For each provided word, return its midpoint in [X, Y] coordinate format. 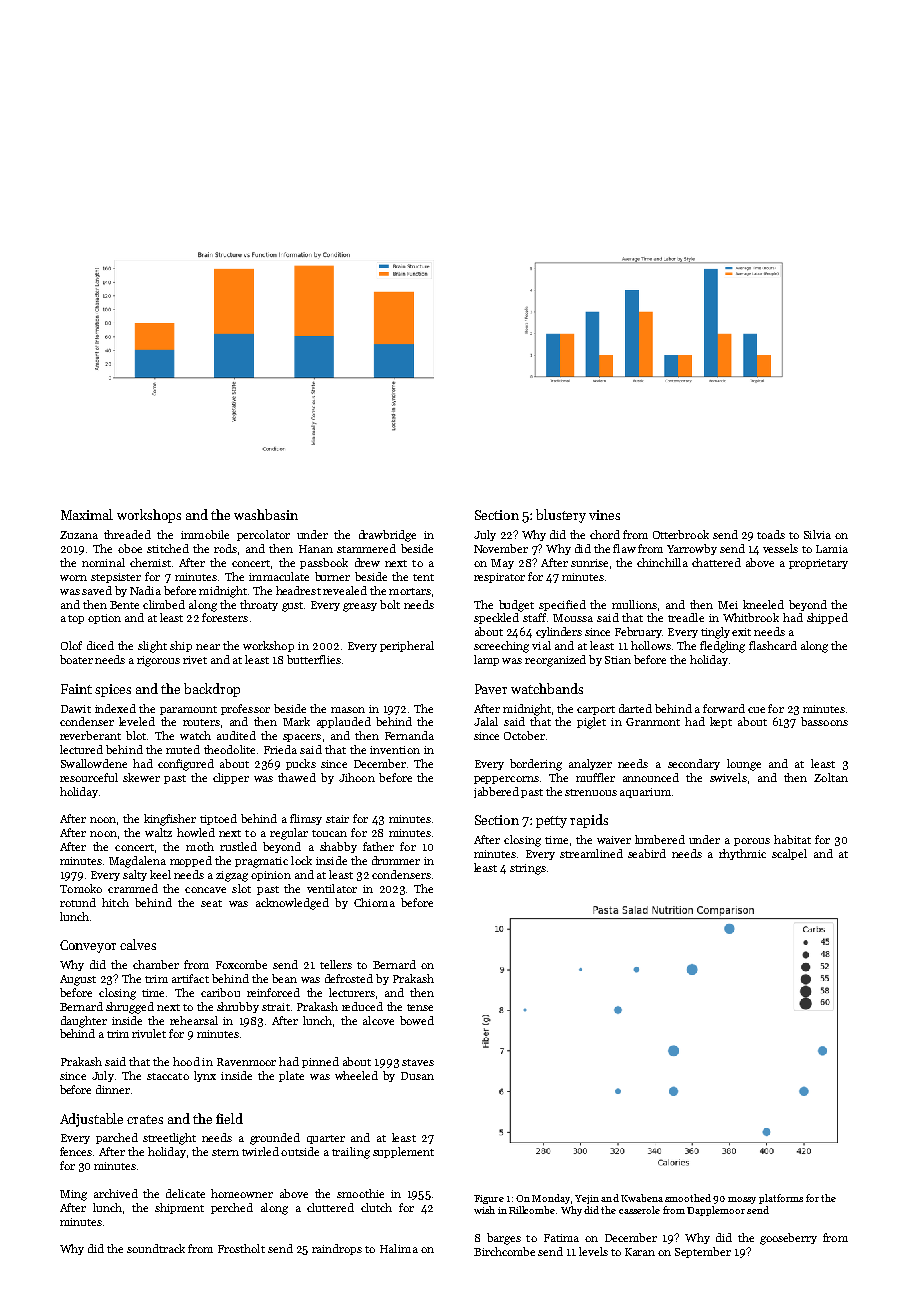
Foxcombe [241, 964]
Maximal [87, 514]
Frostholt [241, 1248]
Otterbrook [681, 534]
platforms [781, 1199]
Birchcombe [504, 1251]
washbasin [266, 514]
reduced [362, 1006]
